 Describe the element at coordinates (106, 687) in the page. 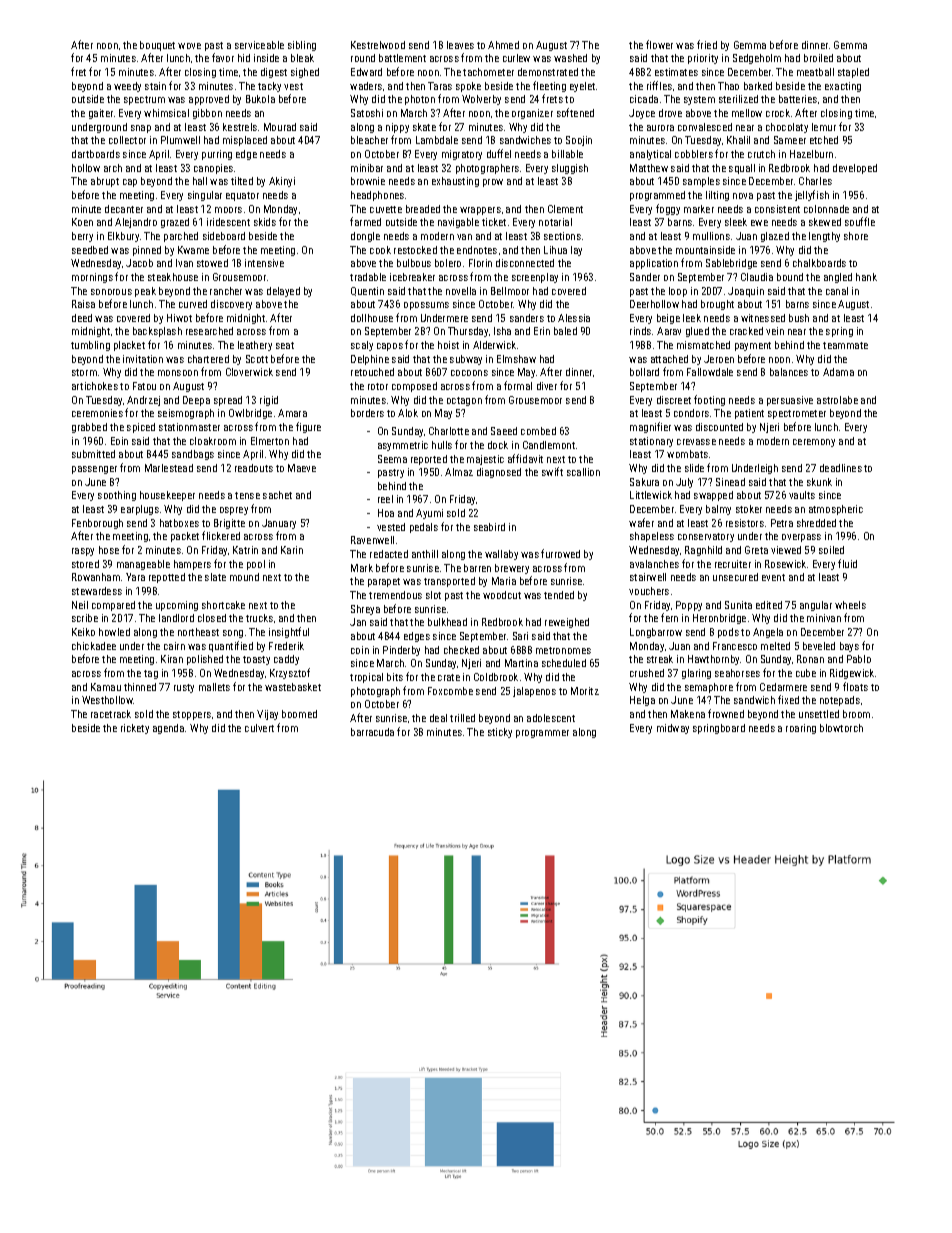

I see `Kamau` at that location.
